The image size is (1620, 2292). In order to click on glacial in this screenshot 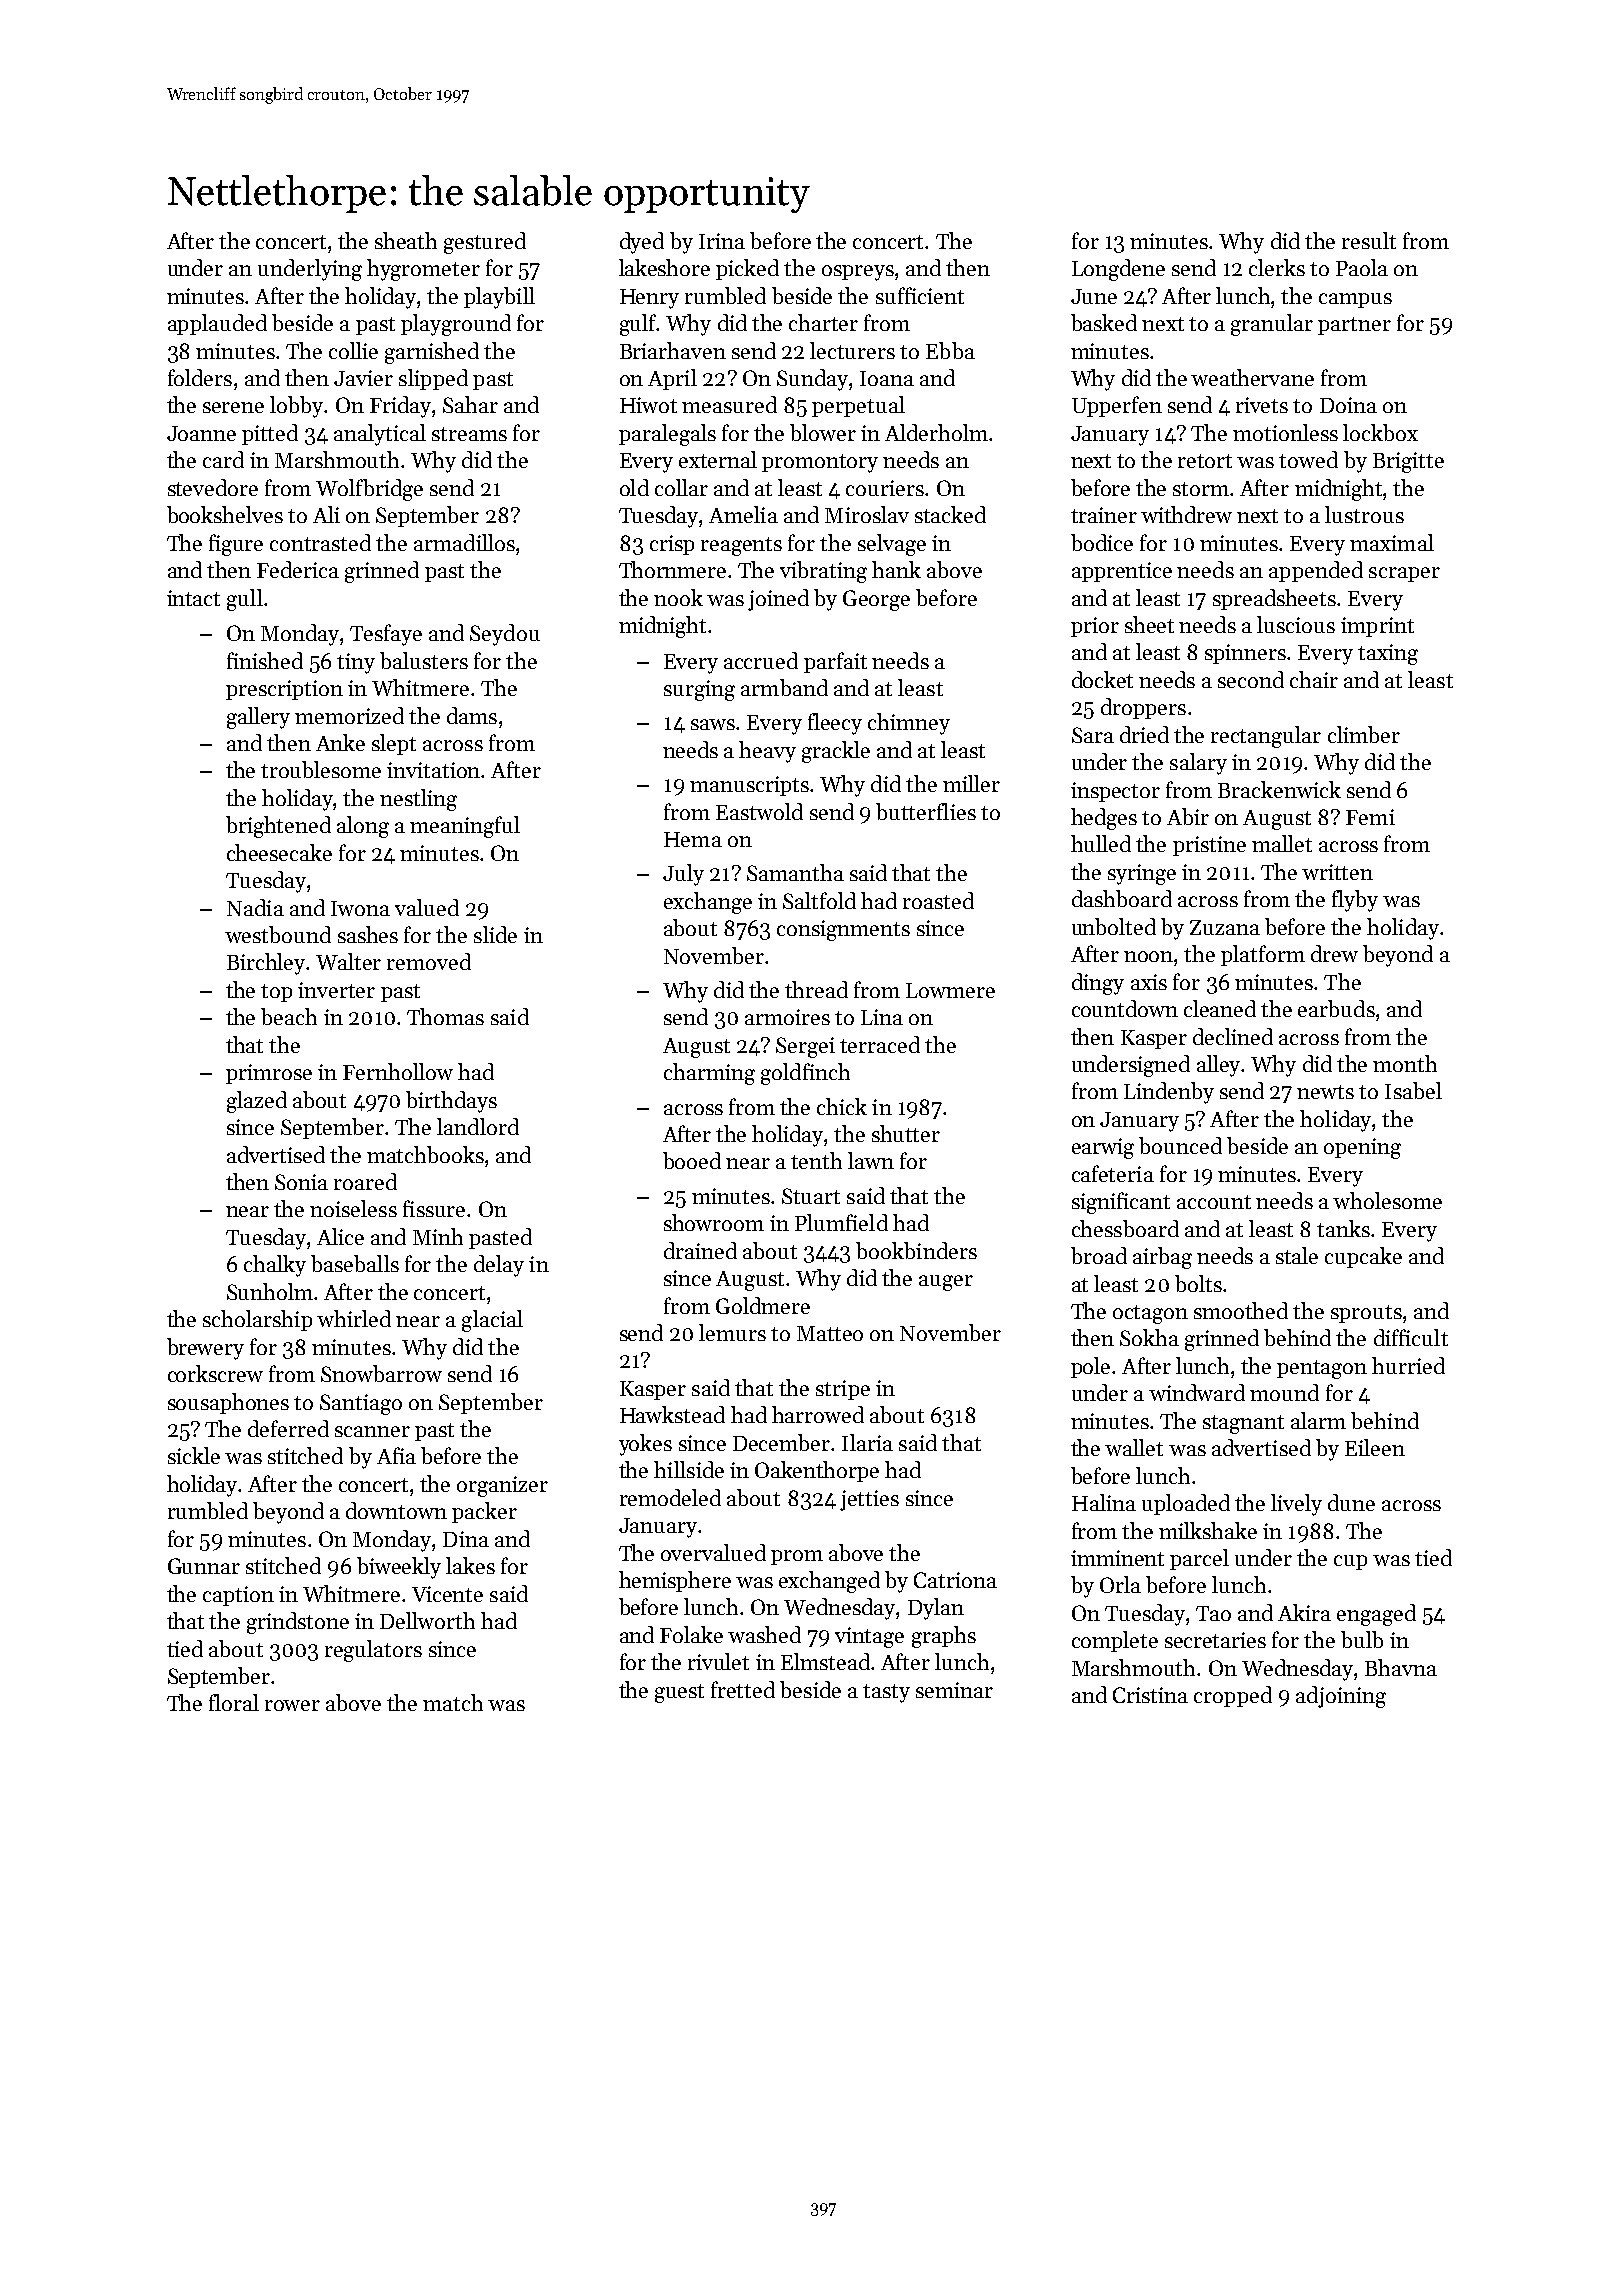, I will do `click(492, 1321)`.
